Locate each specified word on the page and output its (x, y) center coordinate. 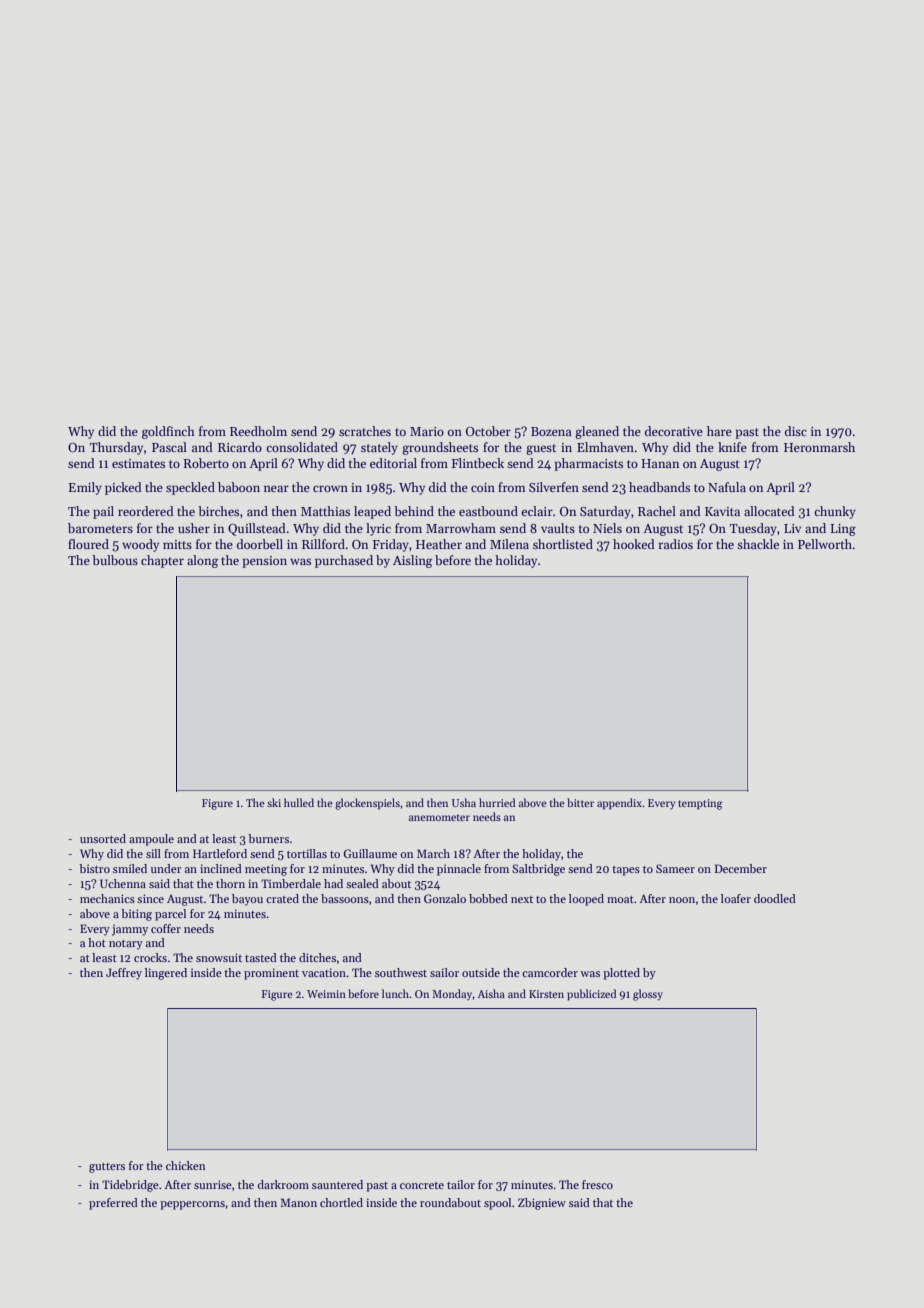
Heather (439, 544)
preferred (113, 1204)
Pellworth (825, 544)
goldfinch (168, 432)
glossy (648, 995)
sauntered (337, 1184)
